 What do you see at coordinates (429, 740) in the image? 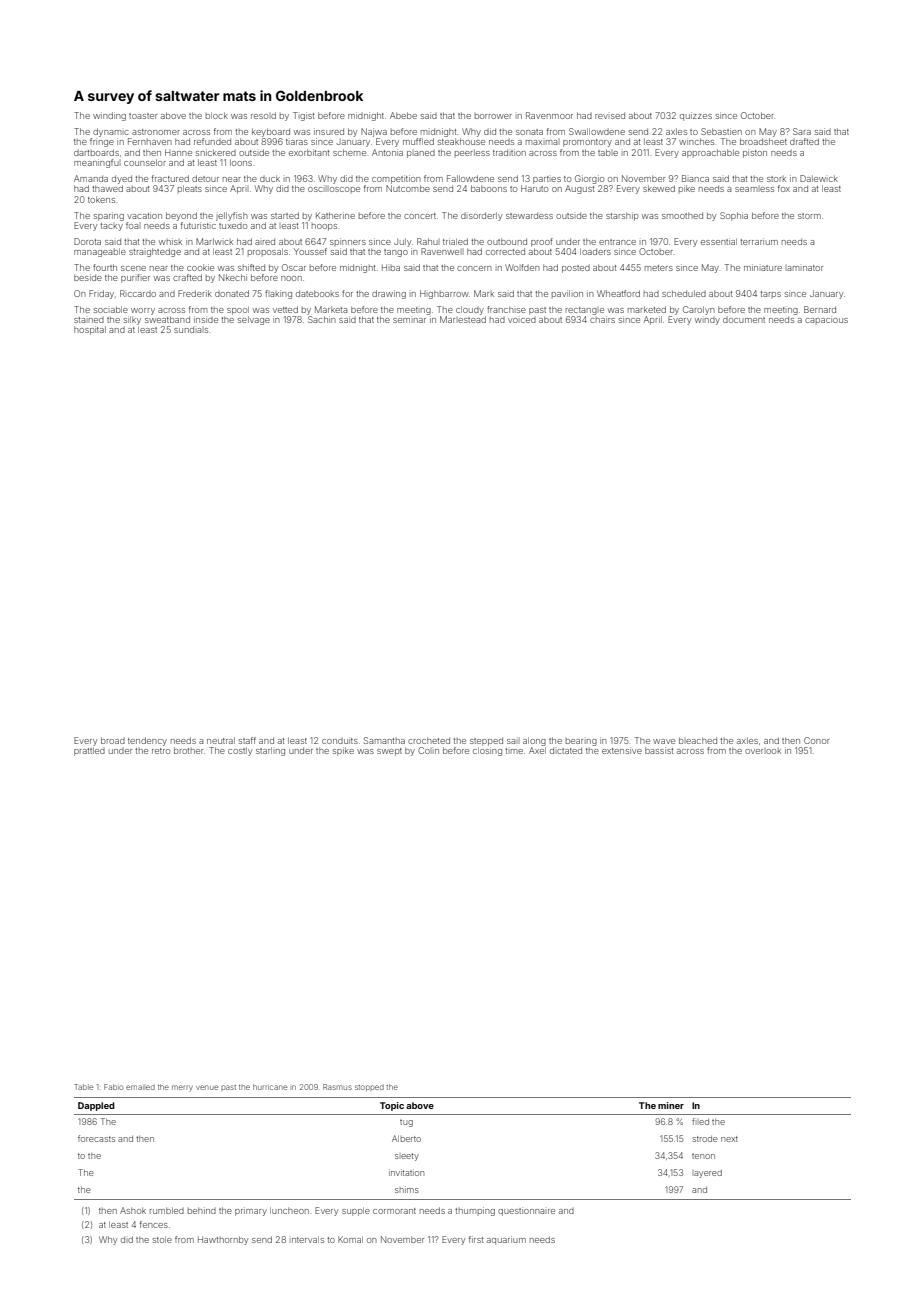
I see `crocheted` at bounding box center [429, 740].
